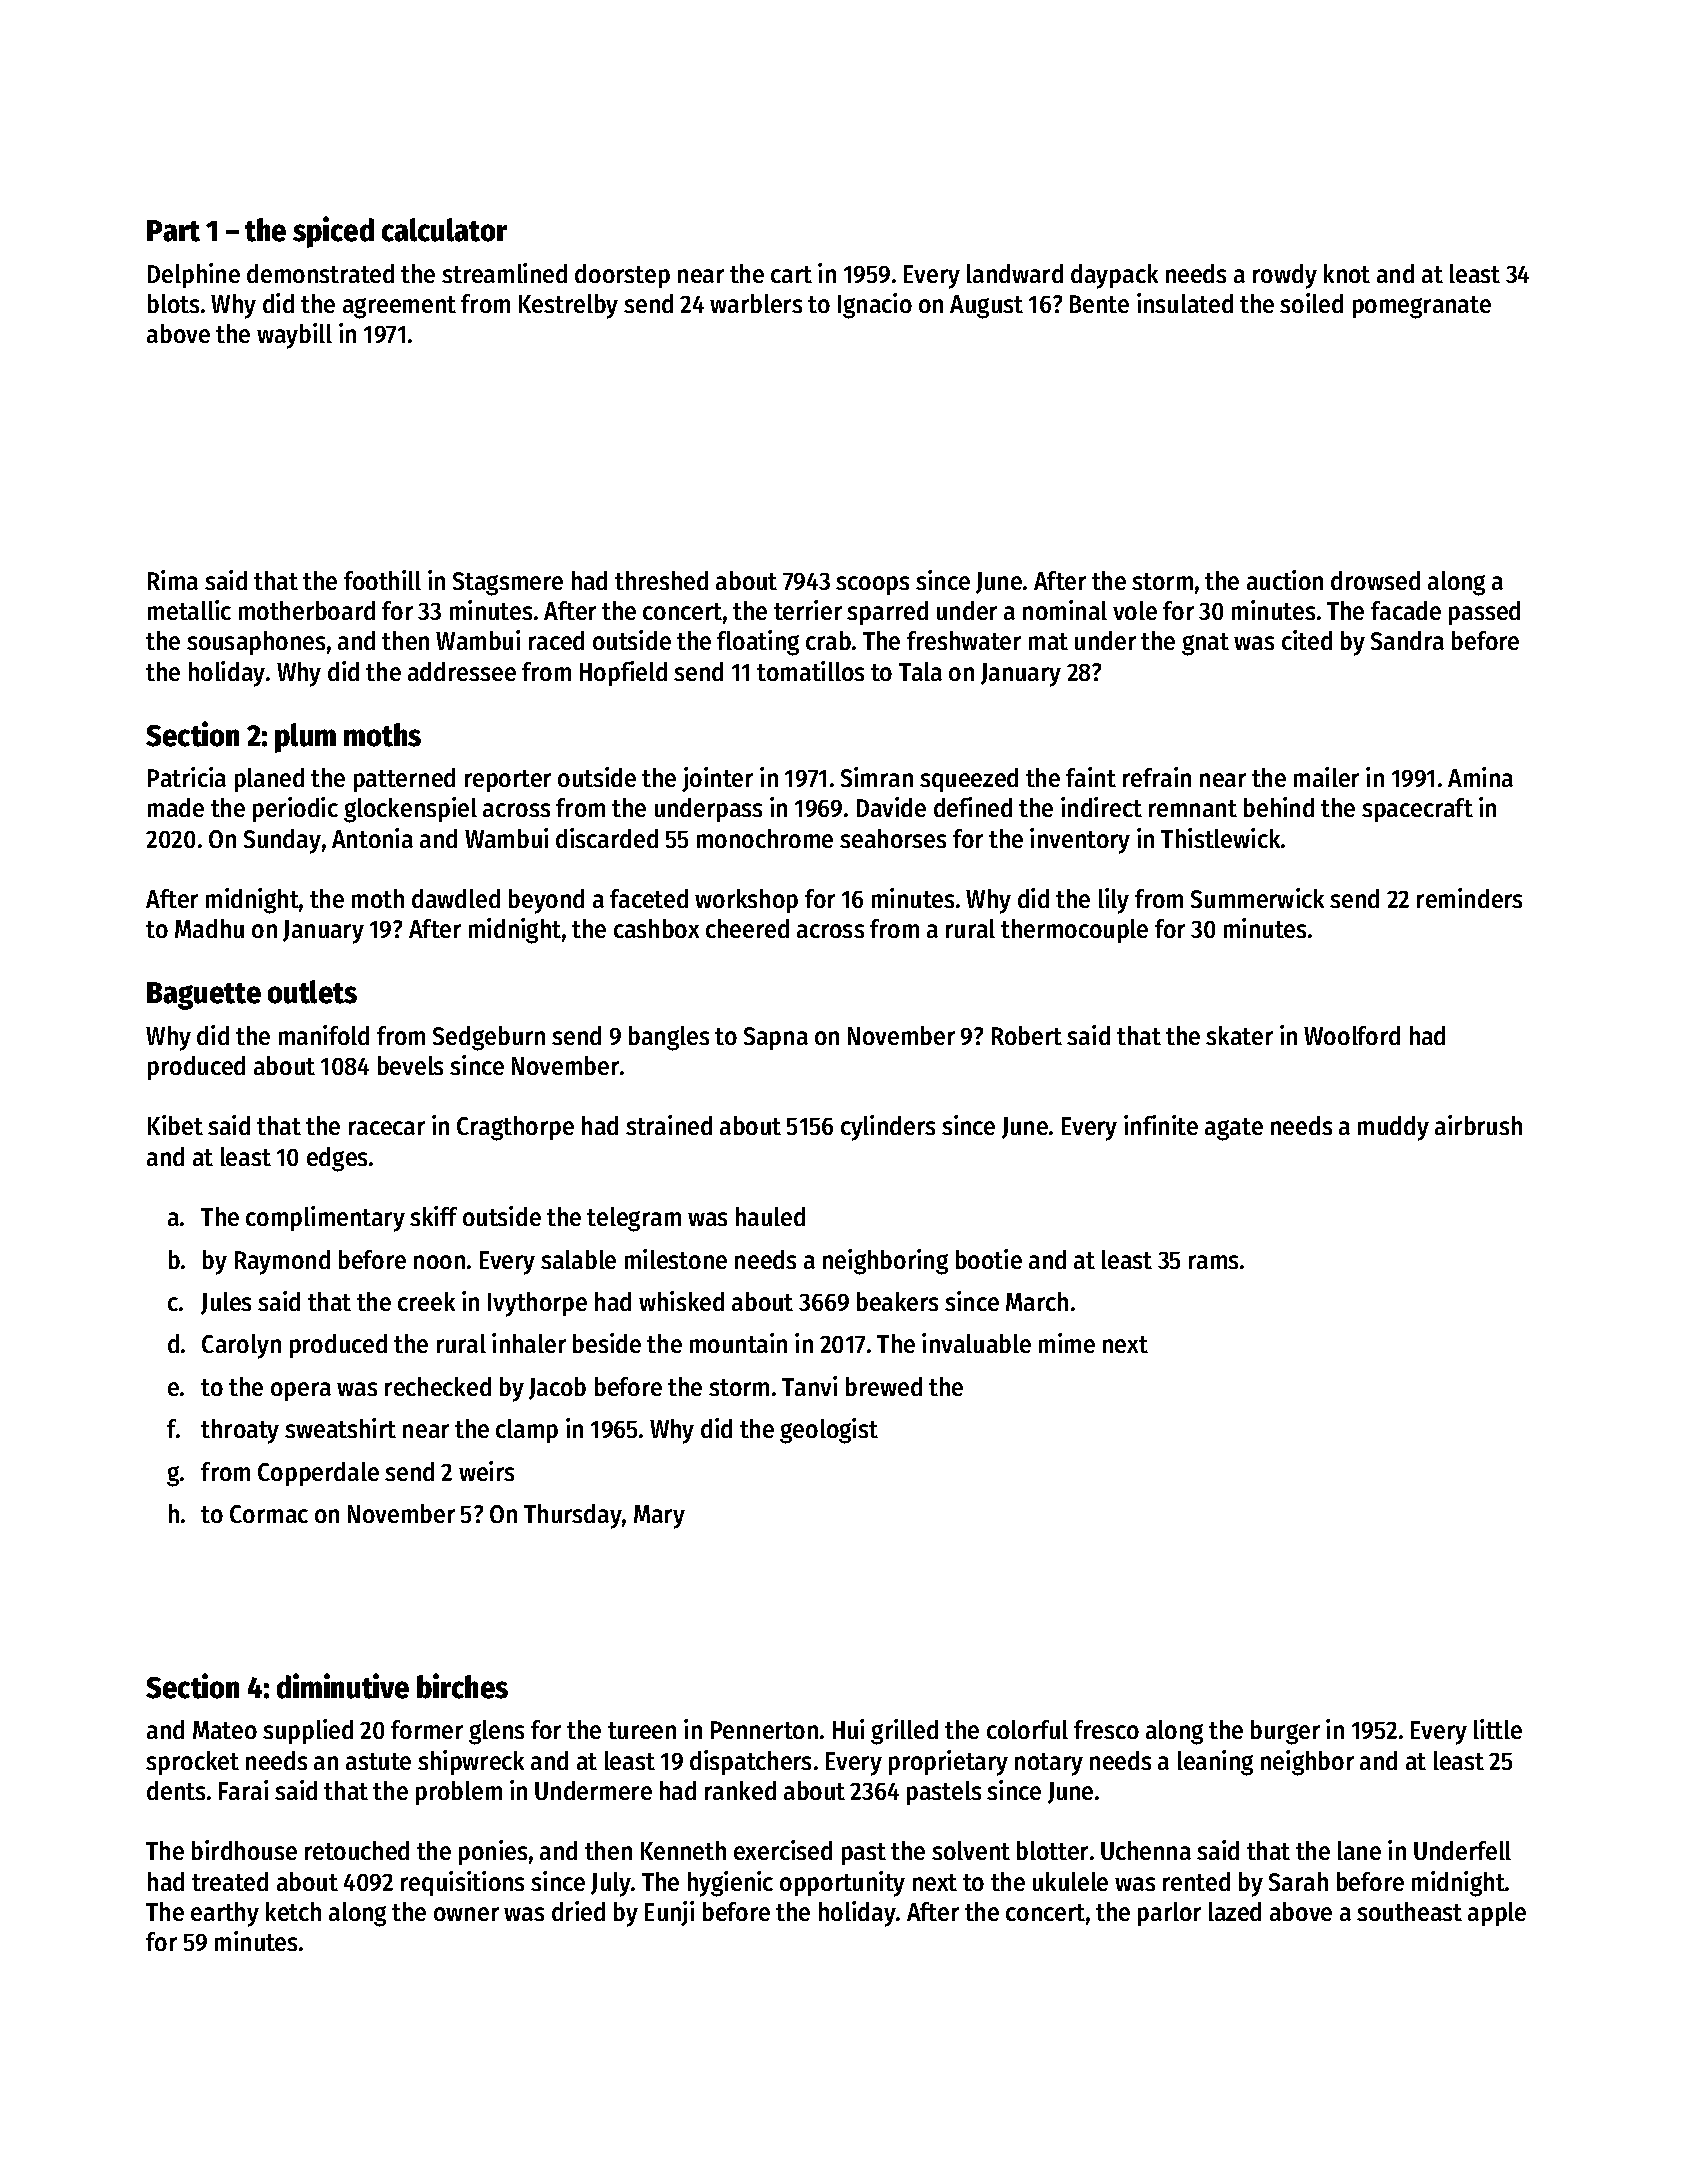  Describe the element at coordinates (669, 1913) in the screenshot. I see `Eunji` at that location.
